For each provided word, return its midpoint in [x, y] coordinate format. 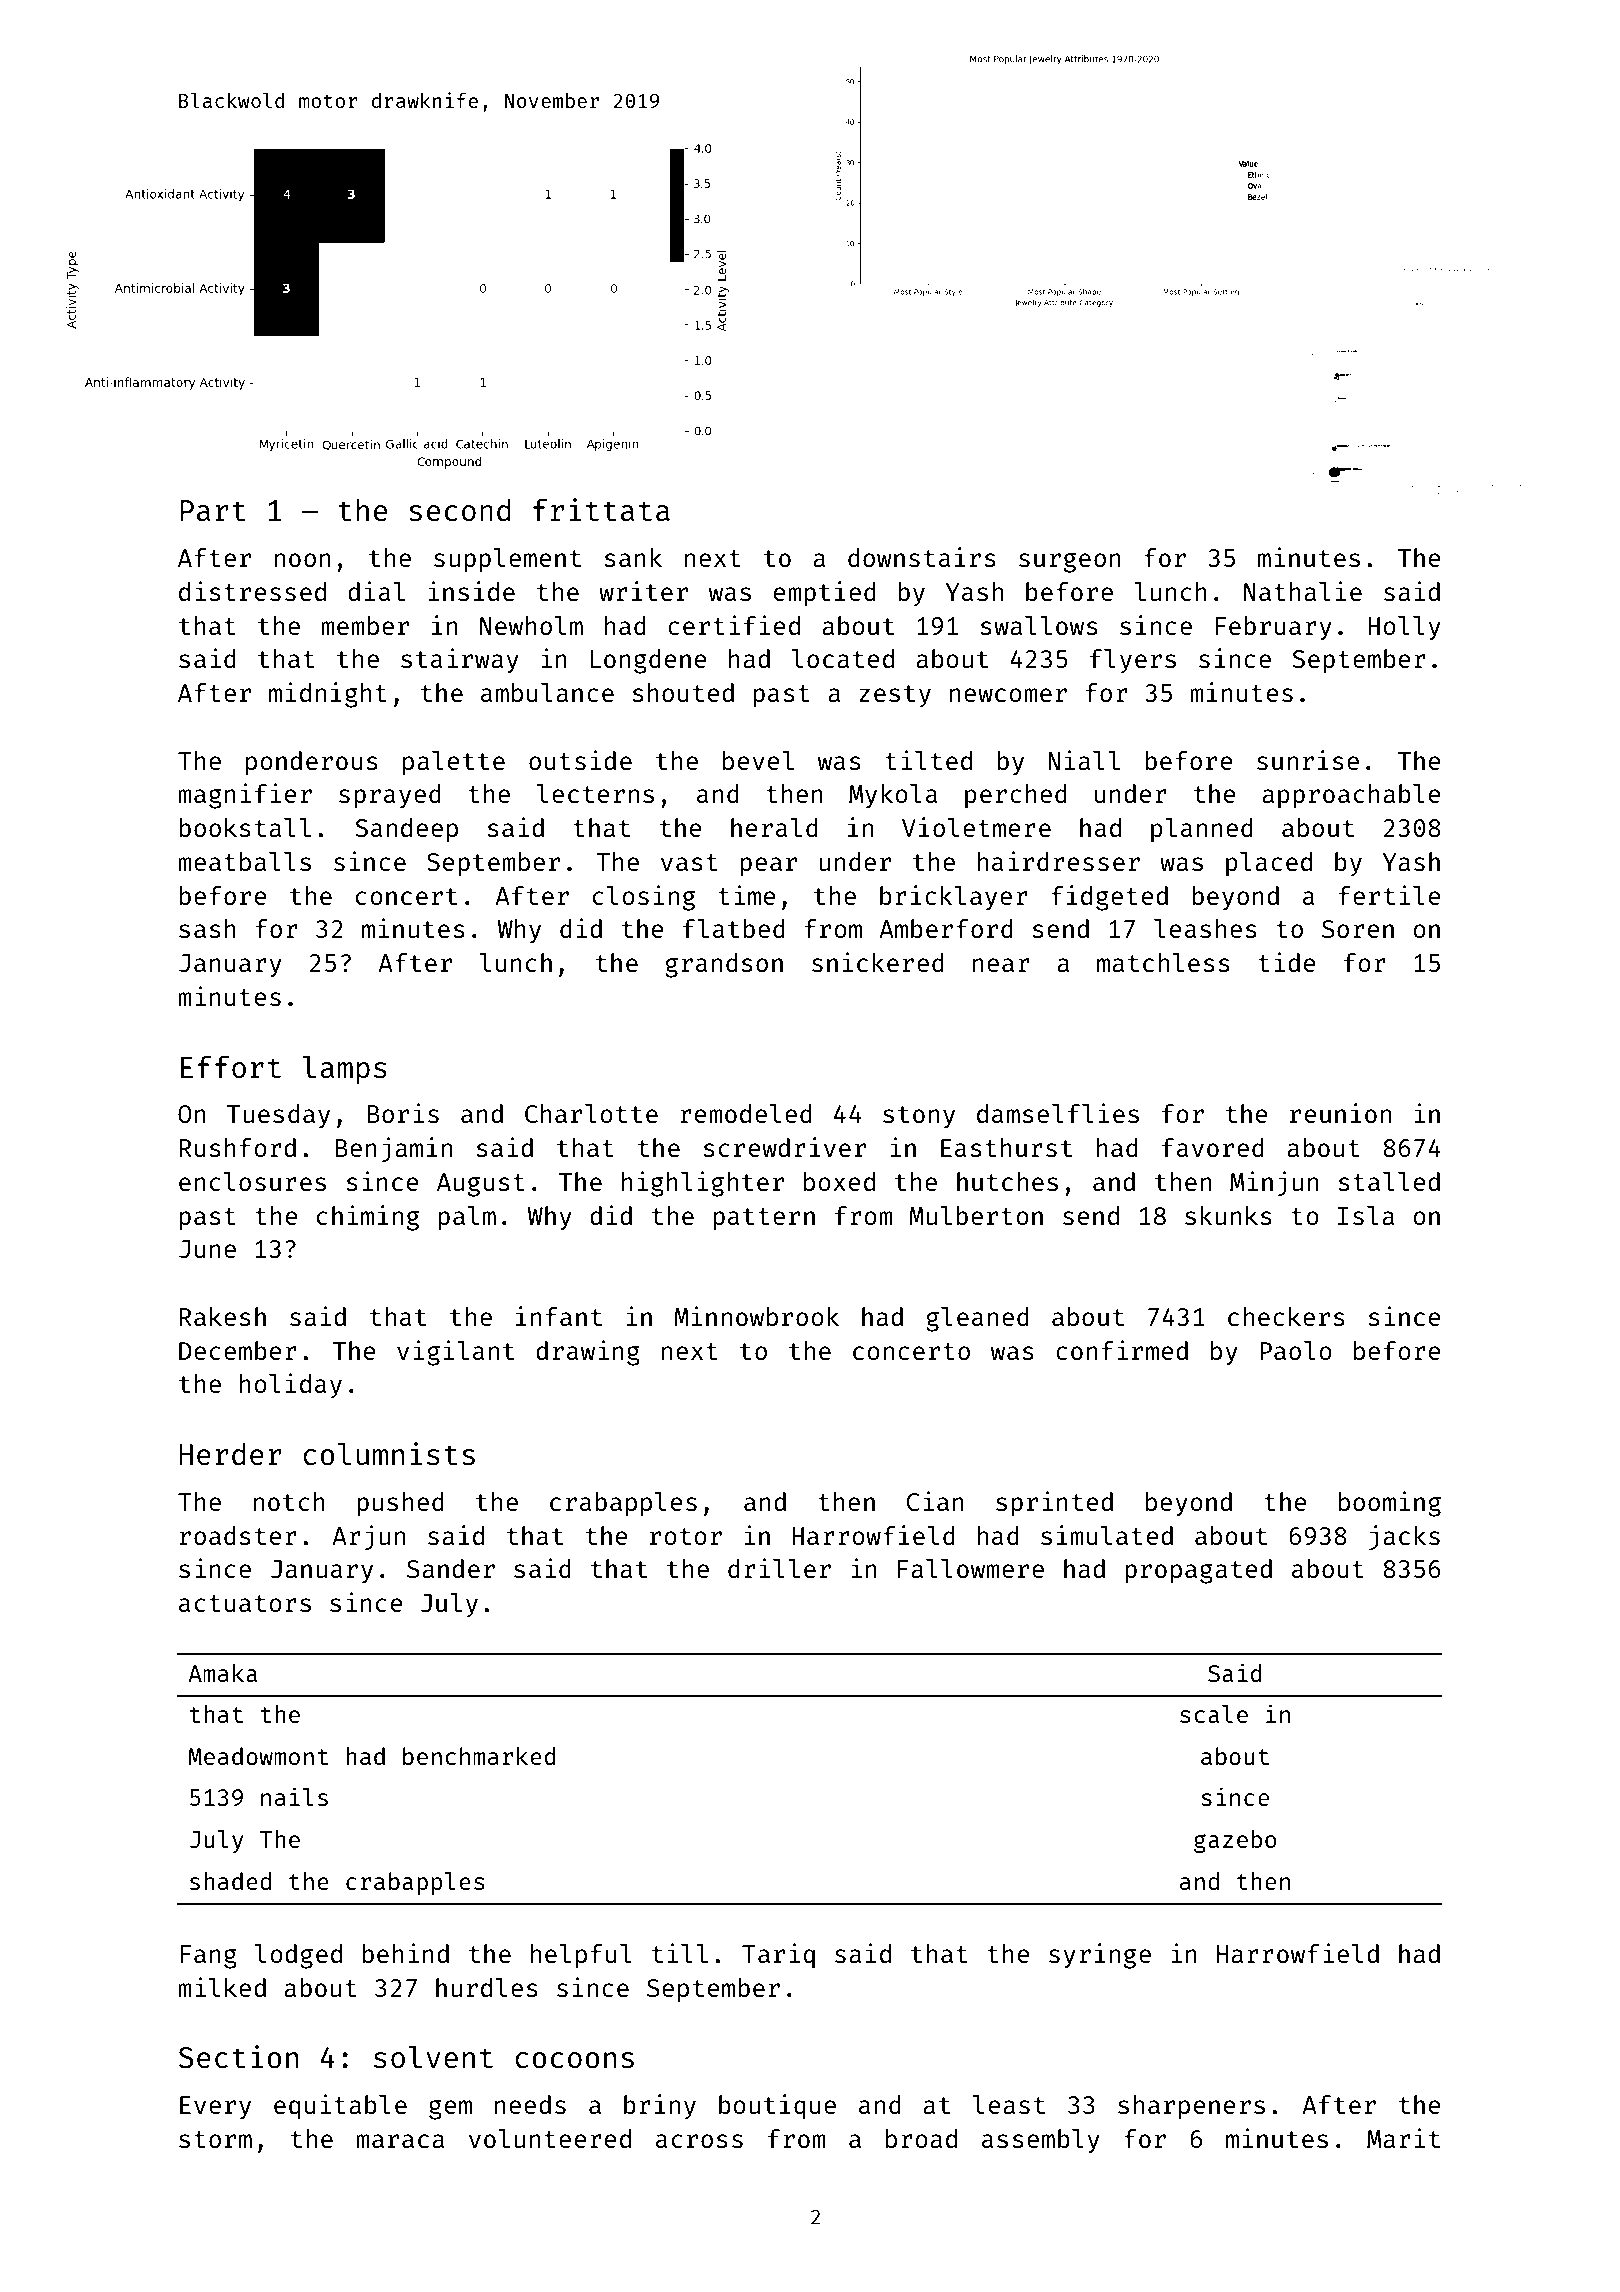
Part [213, 510]
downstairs [922, 557]
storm [215, 2139]
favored [1213, 1147]
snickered [878, 962]
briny [660, 2107]
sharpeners [1191, 2107]
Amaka [222, 1673]
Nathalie [1303, 591]
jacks [1404, 1538]
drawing [588, 1353]
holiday [291, 1386]
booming [1390, 1504]
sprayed [390, 796]
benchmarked [479, 1756]
